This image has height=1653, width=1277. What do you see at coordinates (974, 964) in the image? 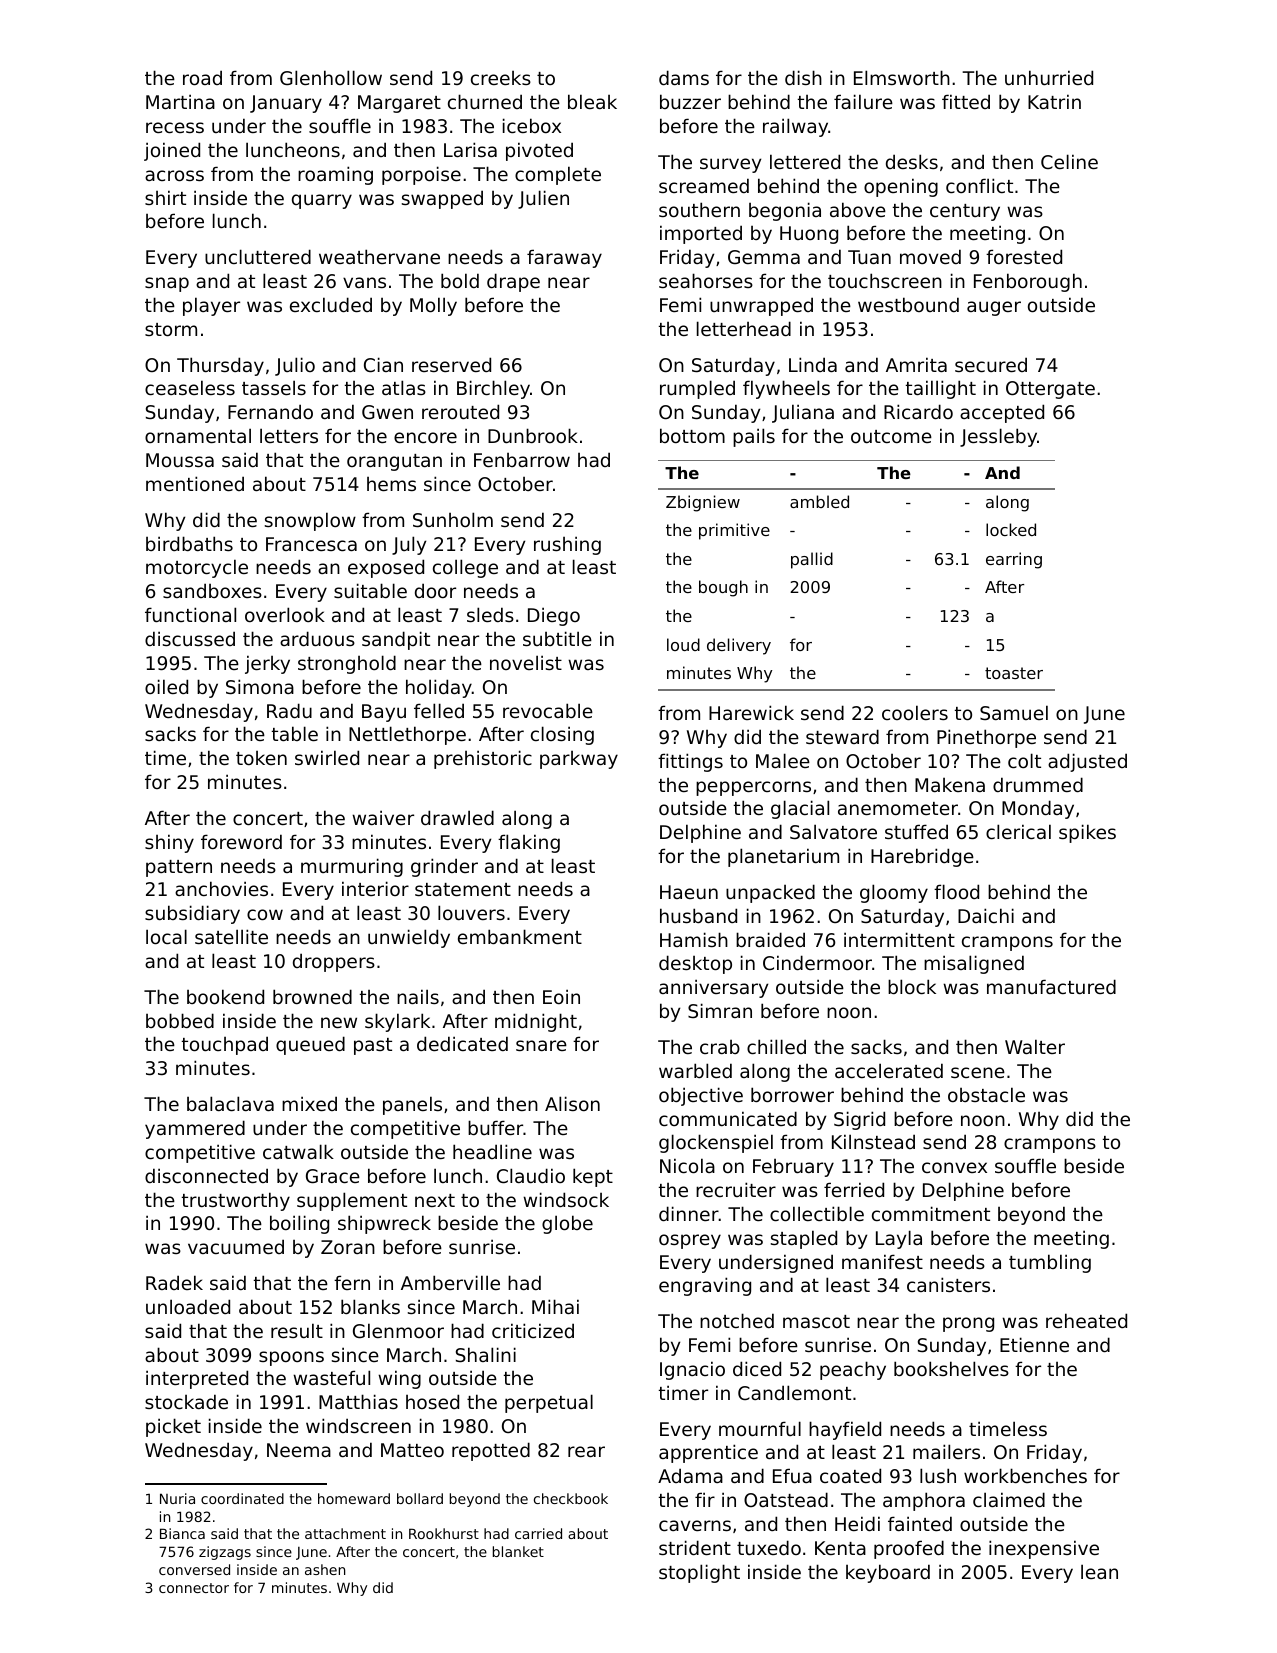
I see `misaligned` at bounding box center [974, 964].
